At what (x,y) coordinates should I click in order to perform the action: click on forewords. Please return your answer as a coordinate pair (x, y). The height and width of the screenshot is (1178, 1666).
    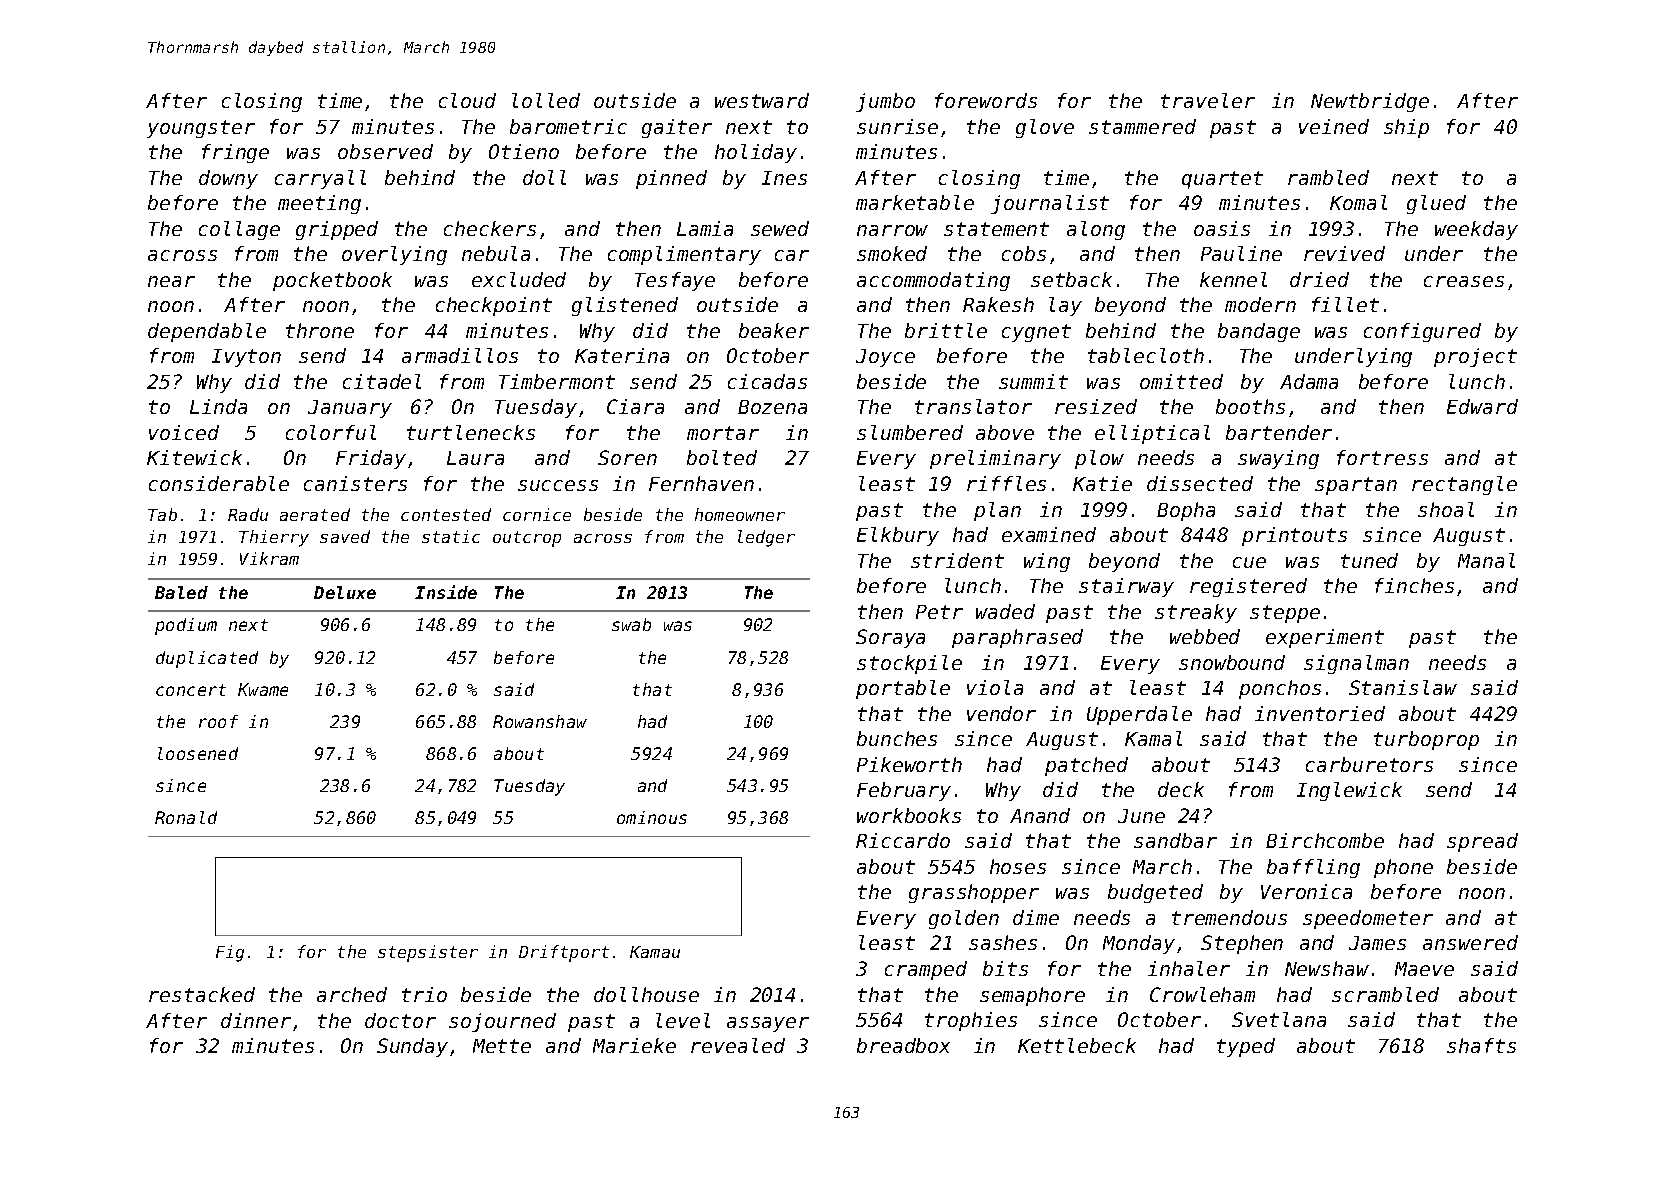
    Looking at the image, I should click on (986, 100).
